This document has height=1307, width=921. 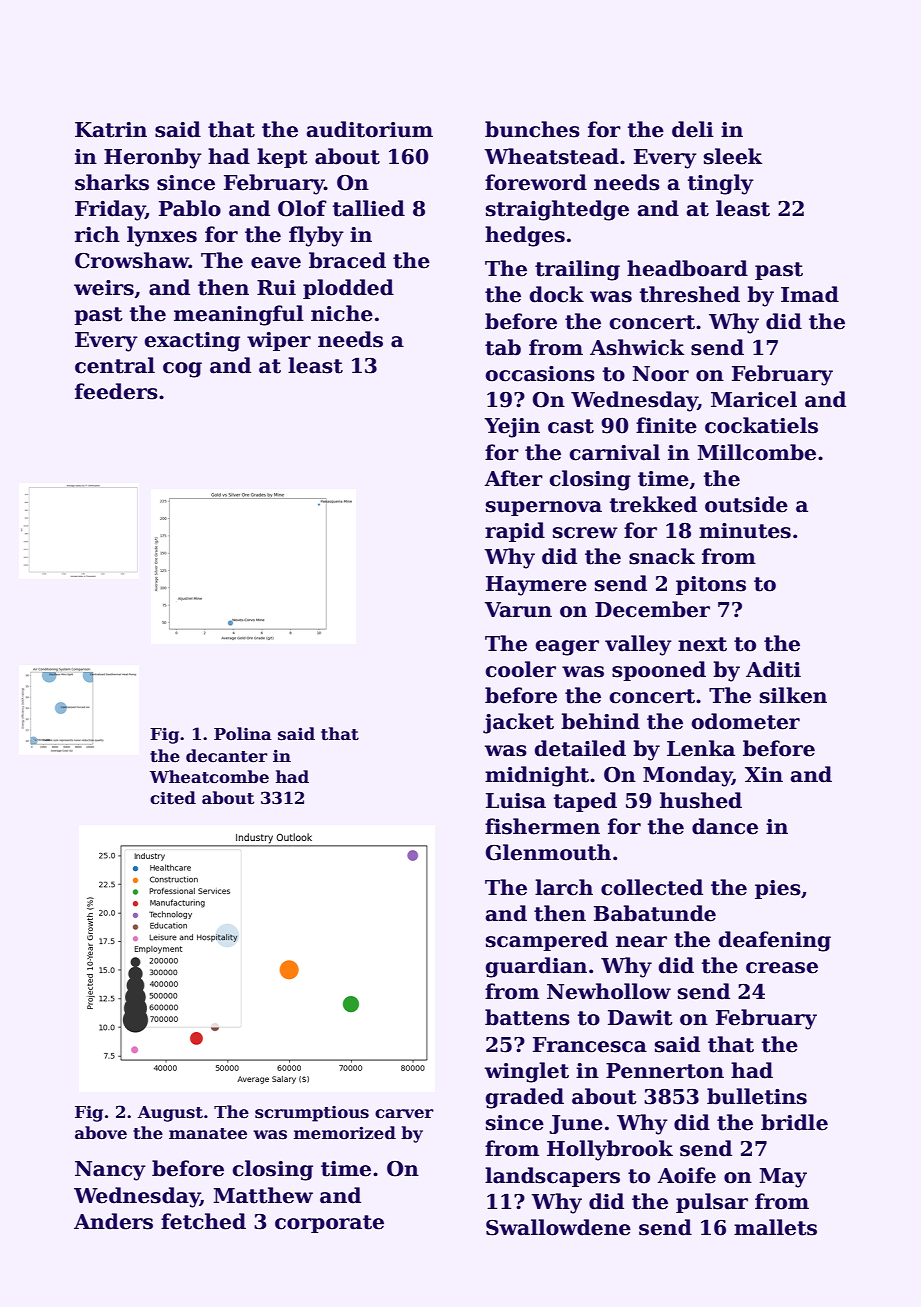 I want to click on Imad, so click(x=810, y=294).
